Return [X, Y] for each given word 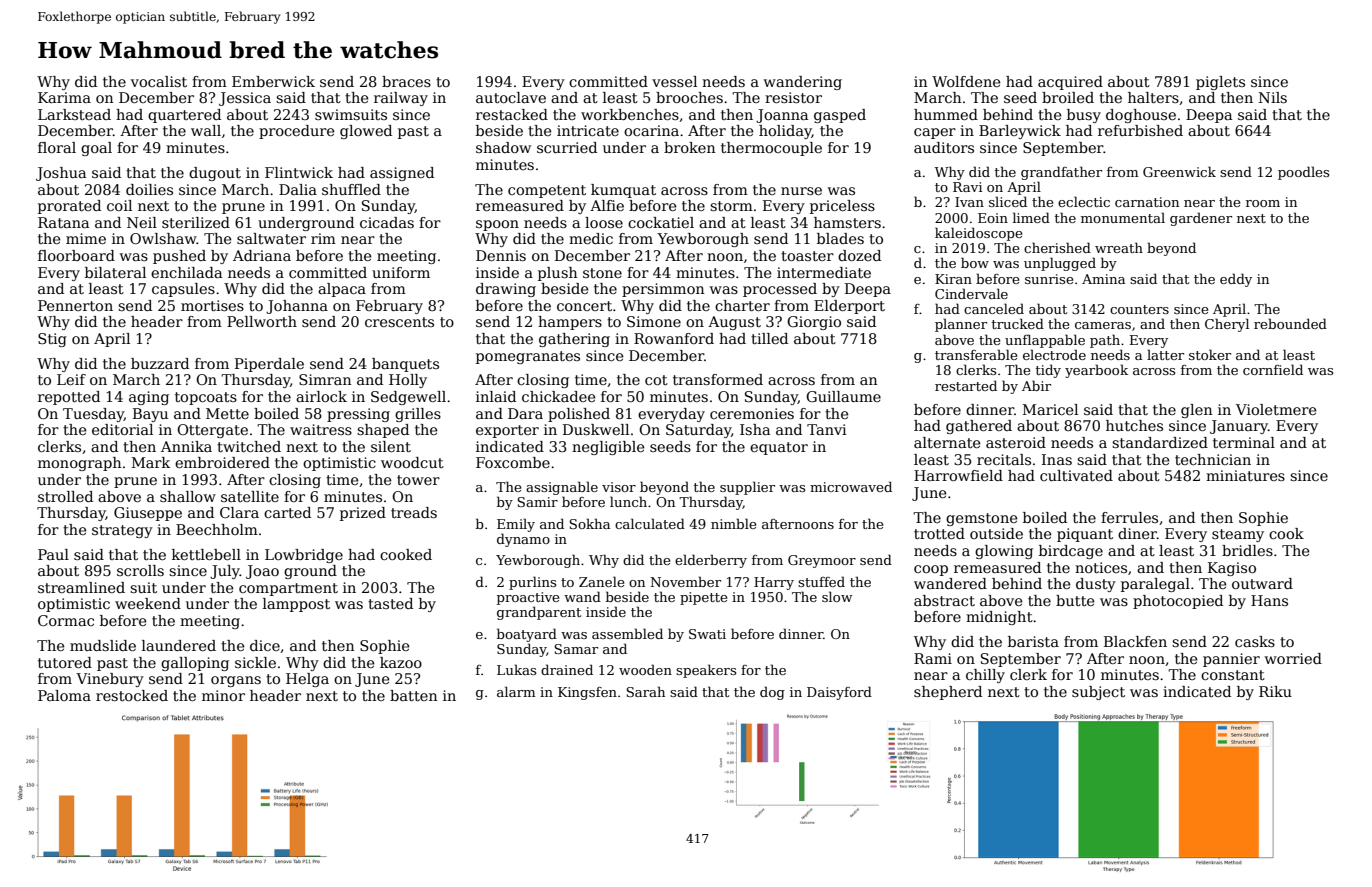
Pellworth [262, 321]
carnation [1147, 202]
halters [1153, 97]
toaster [807, 256]
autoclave [511, 97]
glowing [1004, 552]
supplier [747, 488]
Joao [262, 572]
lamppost [296, 605]
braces [406, 81]
